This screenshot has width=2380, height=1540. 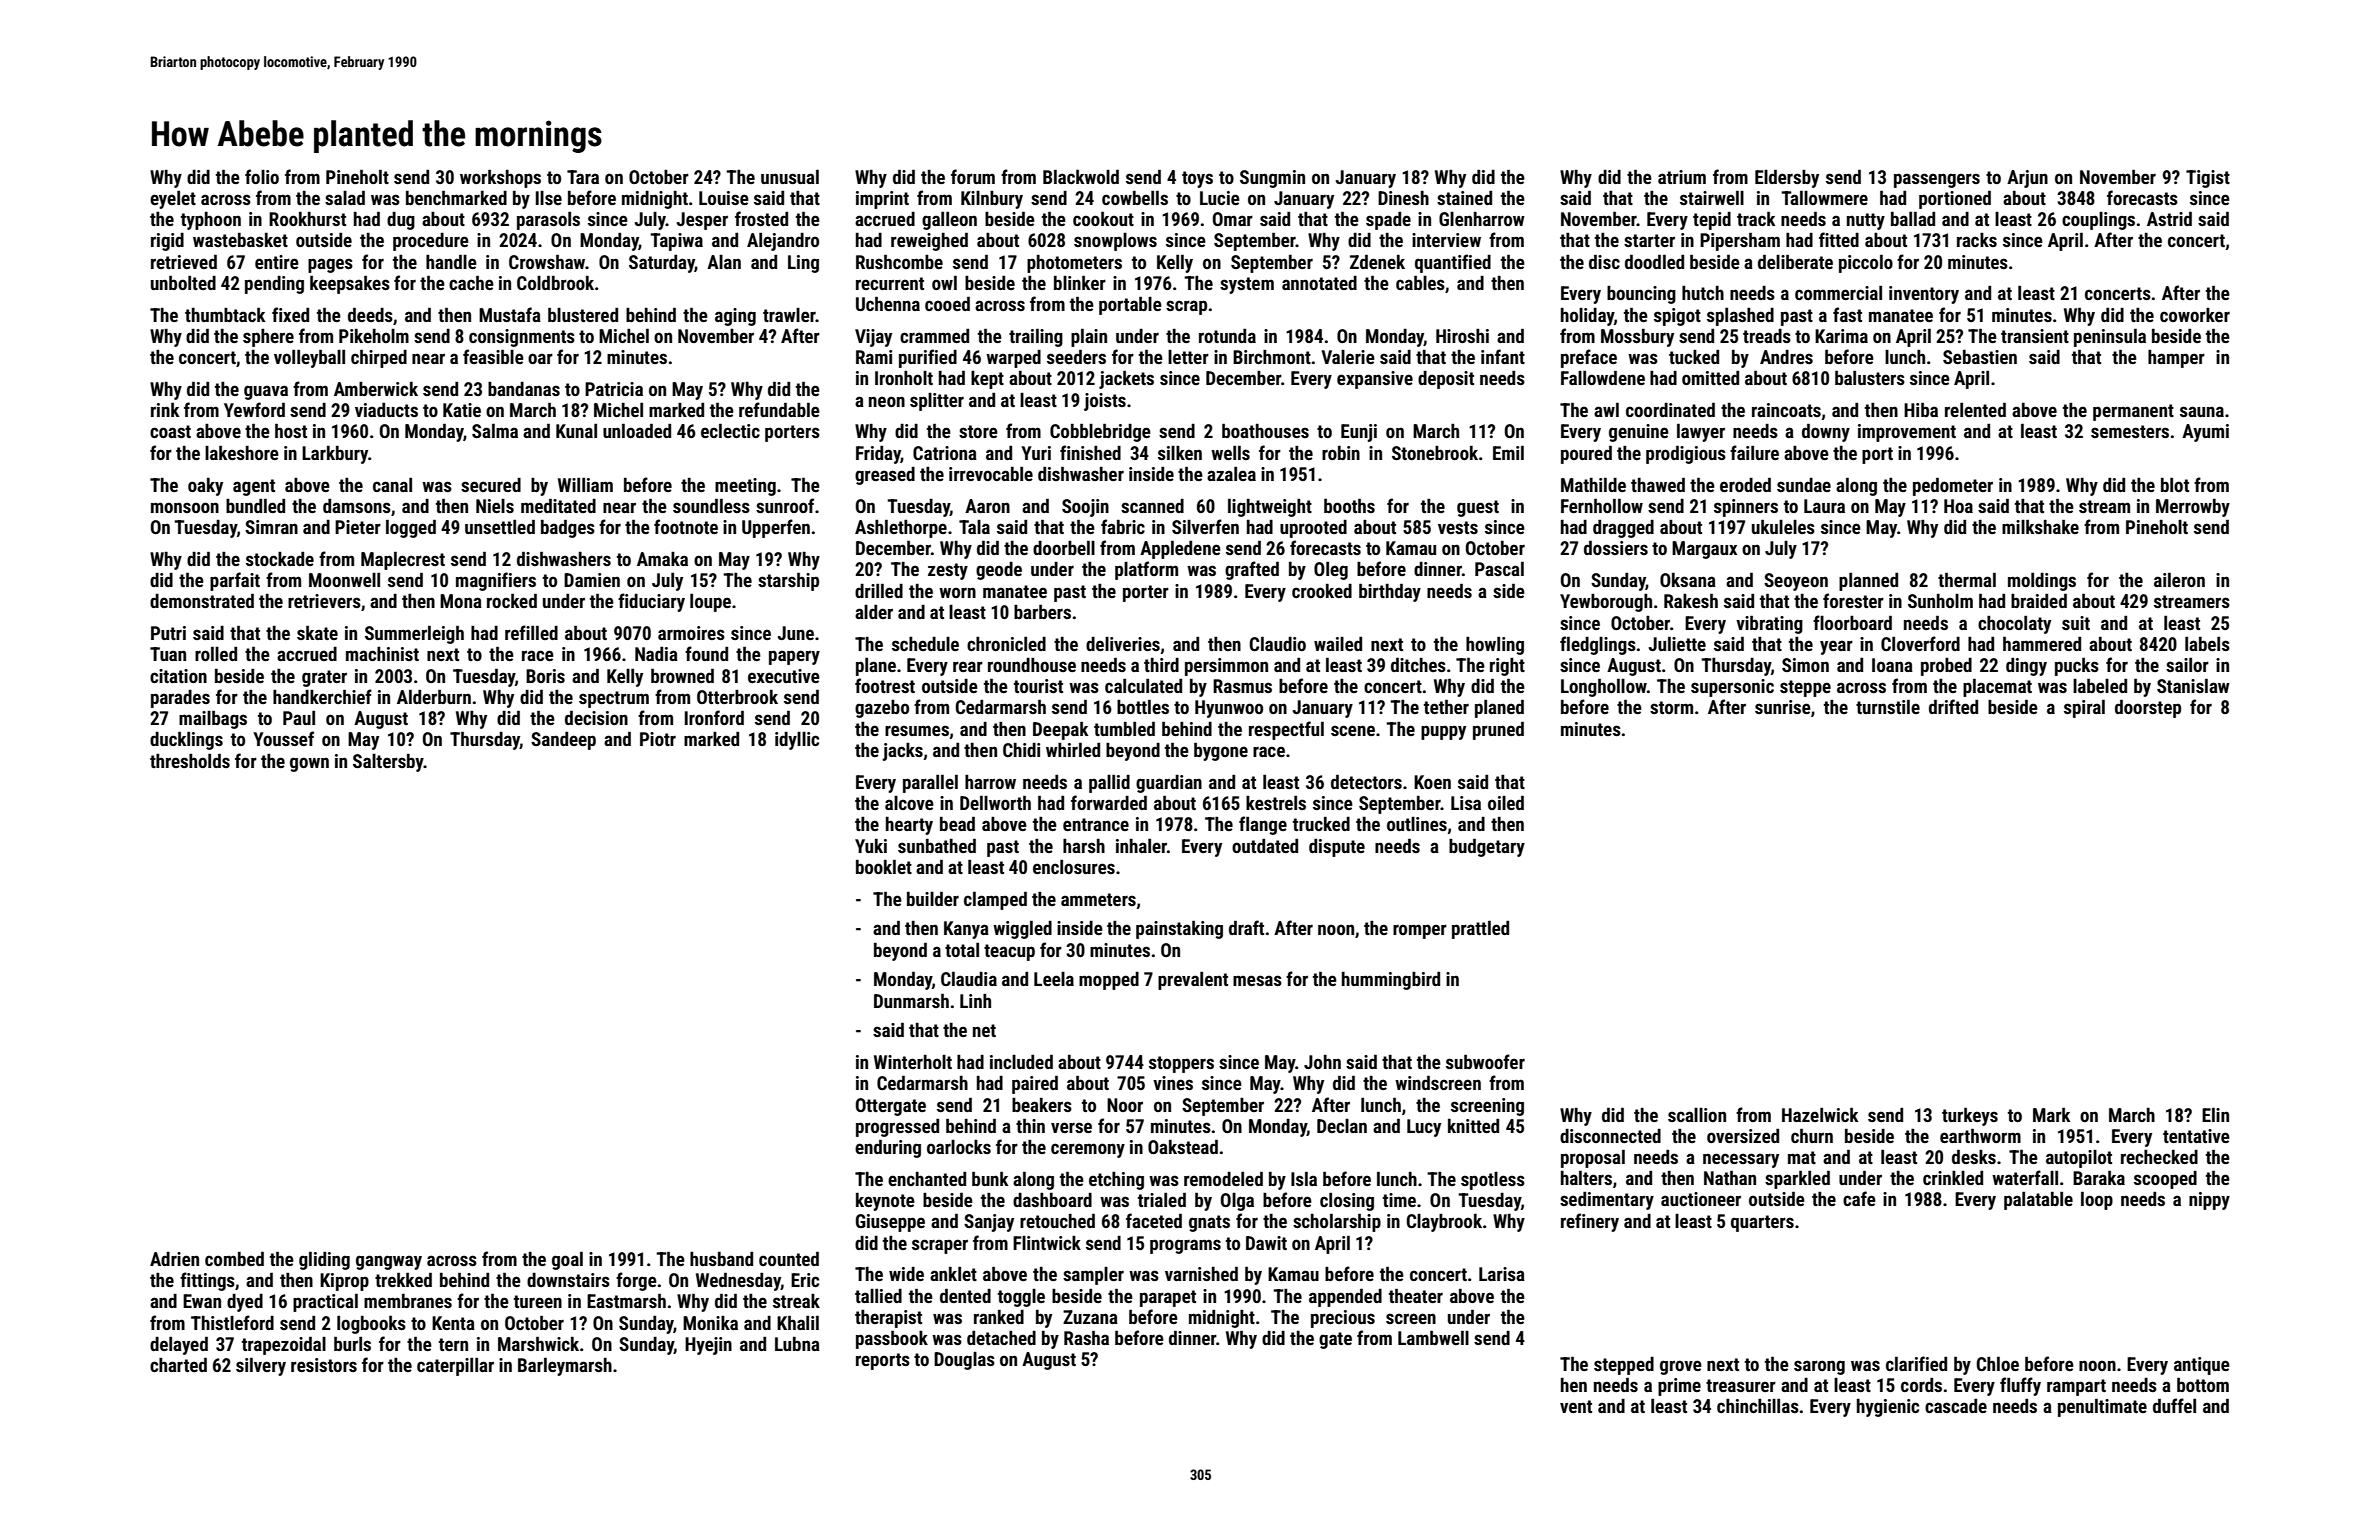 I want to click on booklet, so click(x=884, y=866).
